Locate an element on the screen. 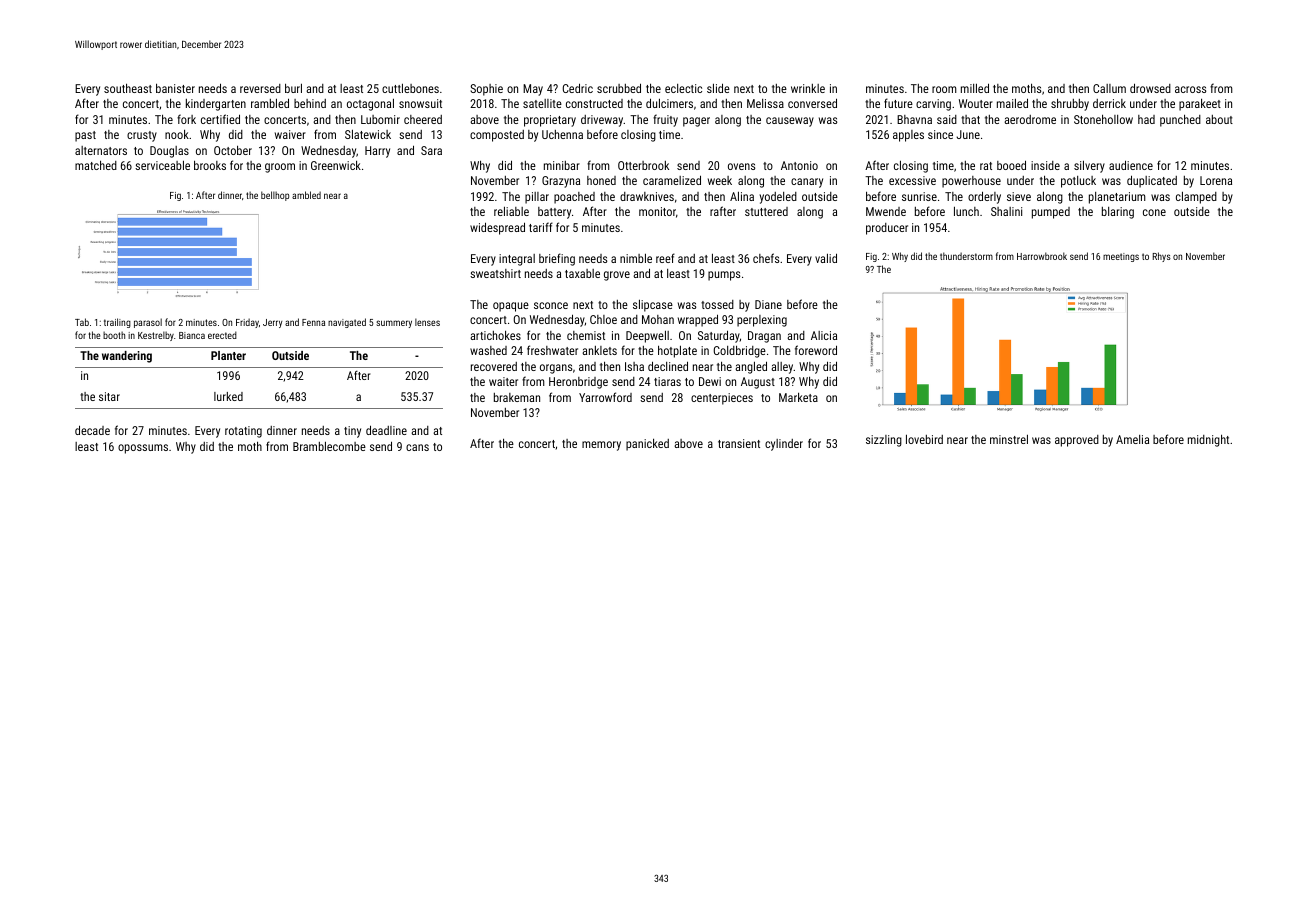 Image resolution: width=1308 pixels, height=924 pixels. sweatshirt is located at coordinates (495, 273).
